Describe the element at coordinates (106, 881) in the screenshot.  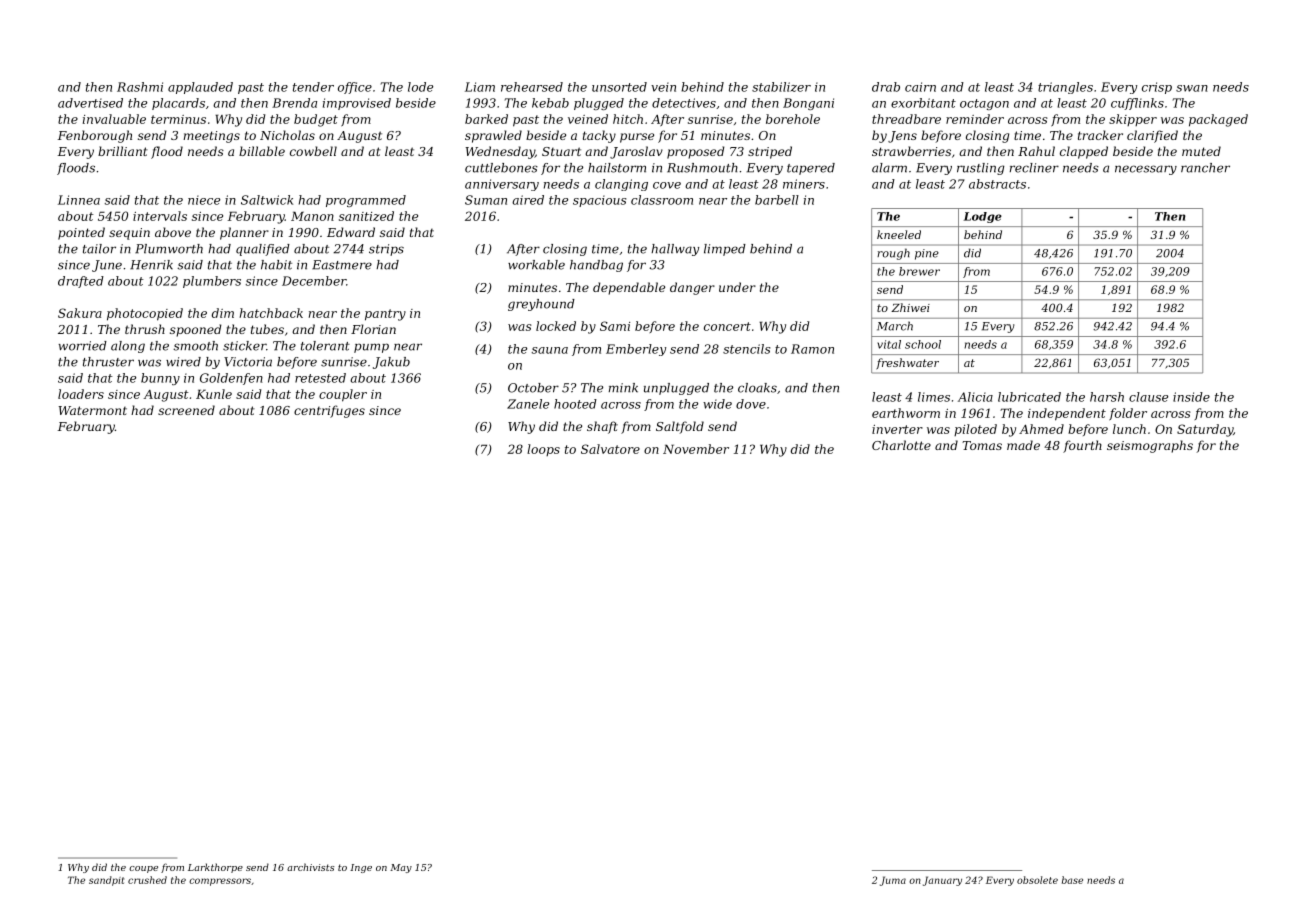
I see `sandpit` at that location.
